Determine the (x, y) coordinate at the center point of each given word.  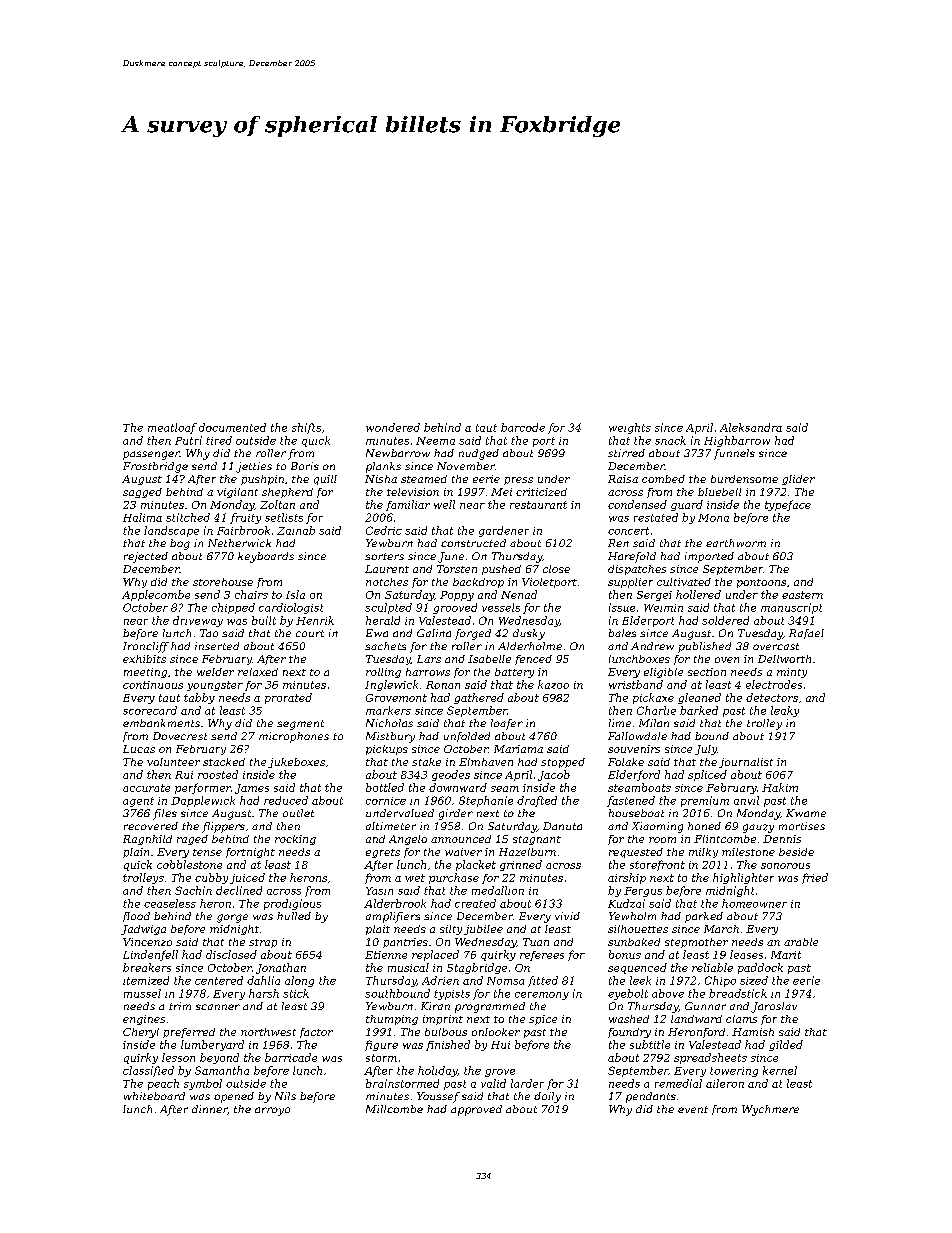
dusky (529, 634)
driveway (198, 621)
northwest (268, 1032)
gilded (786, 1045)
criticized (541, 492)
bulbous (446, 1032)
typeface (788, 505)
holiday (437, 1071)
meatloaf (172, 428)
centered (219, 980)
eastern (802, 595)
